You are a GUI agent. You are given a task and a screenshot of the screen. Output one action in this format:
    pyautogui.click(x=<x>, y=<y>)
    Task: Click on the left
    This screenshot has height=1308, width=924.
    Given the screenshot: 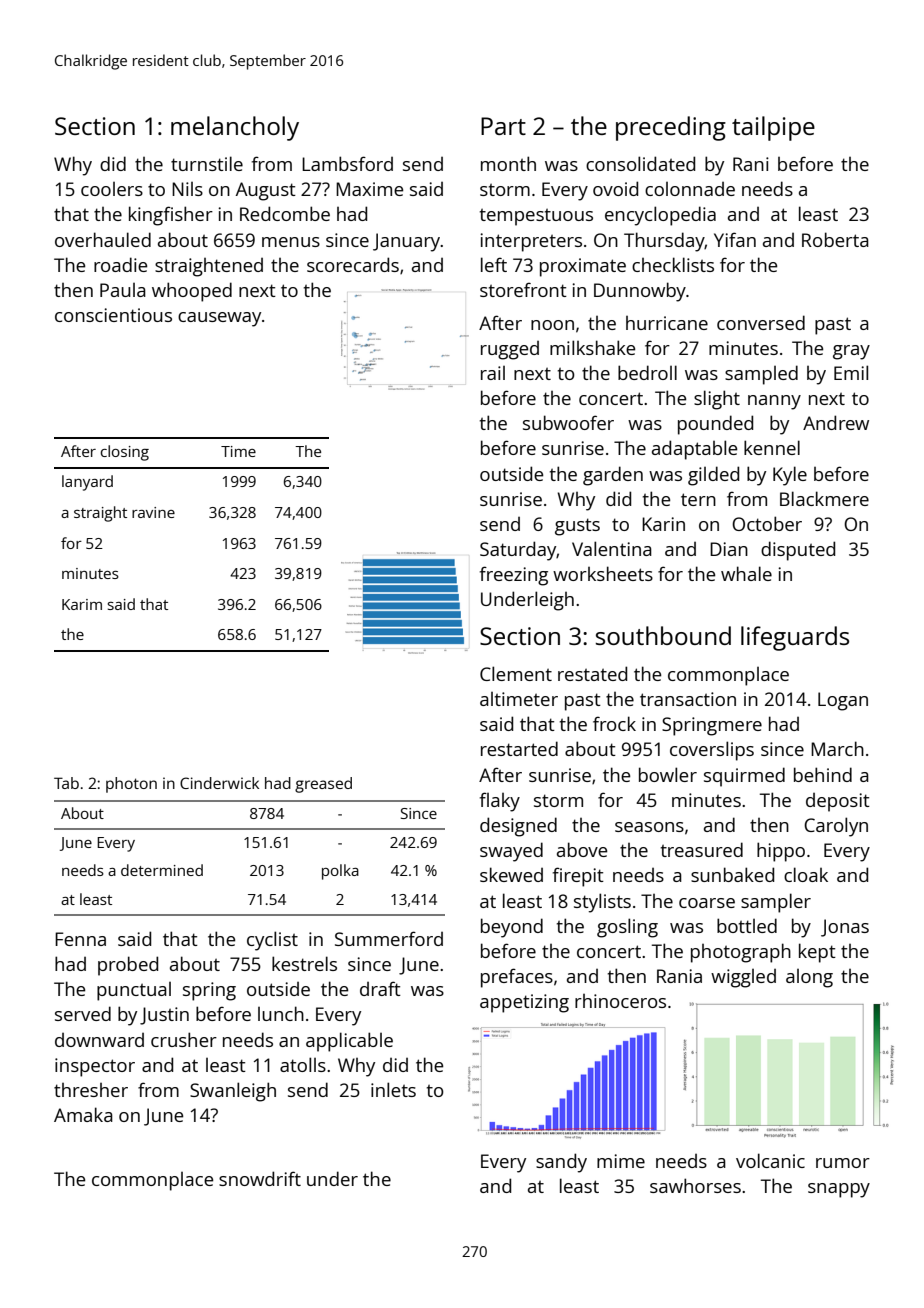 What is the action you would take?
    pyautogui.click(x=494, y=264)
